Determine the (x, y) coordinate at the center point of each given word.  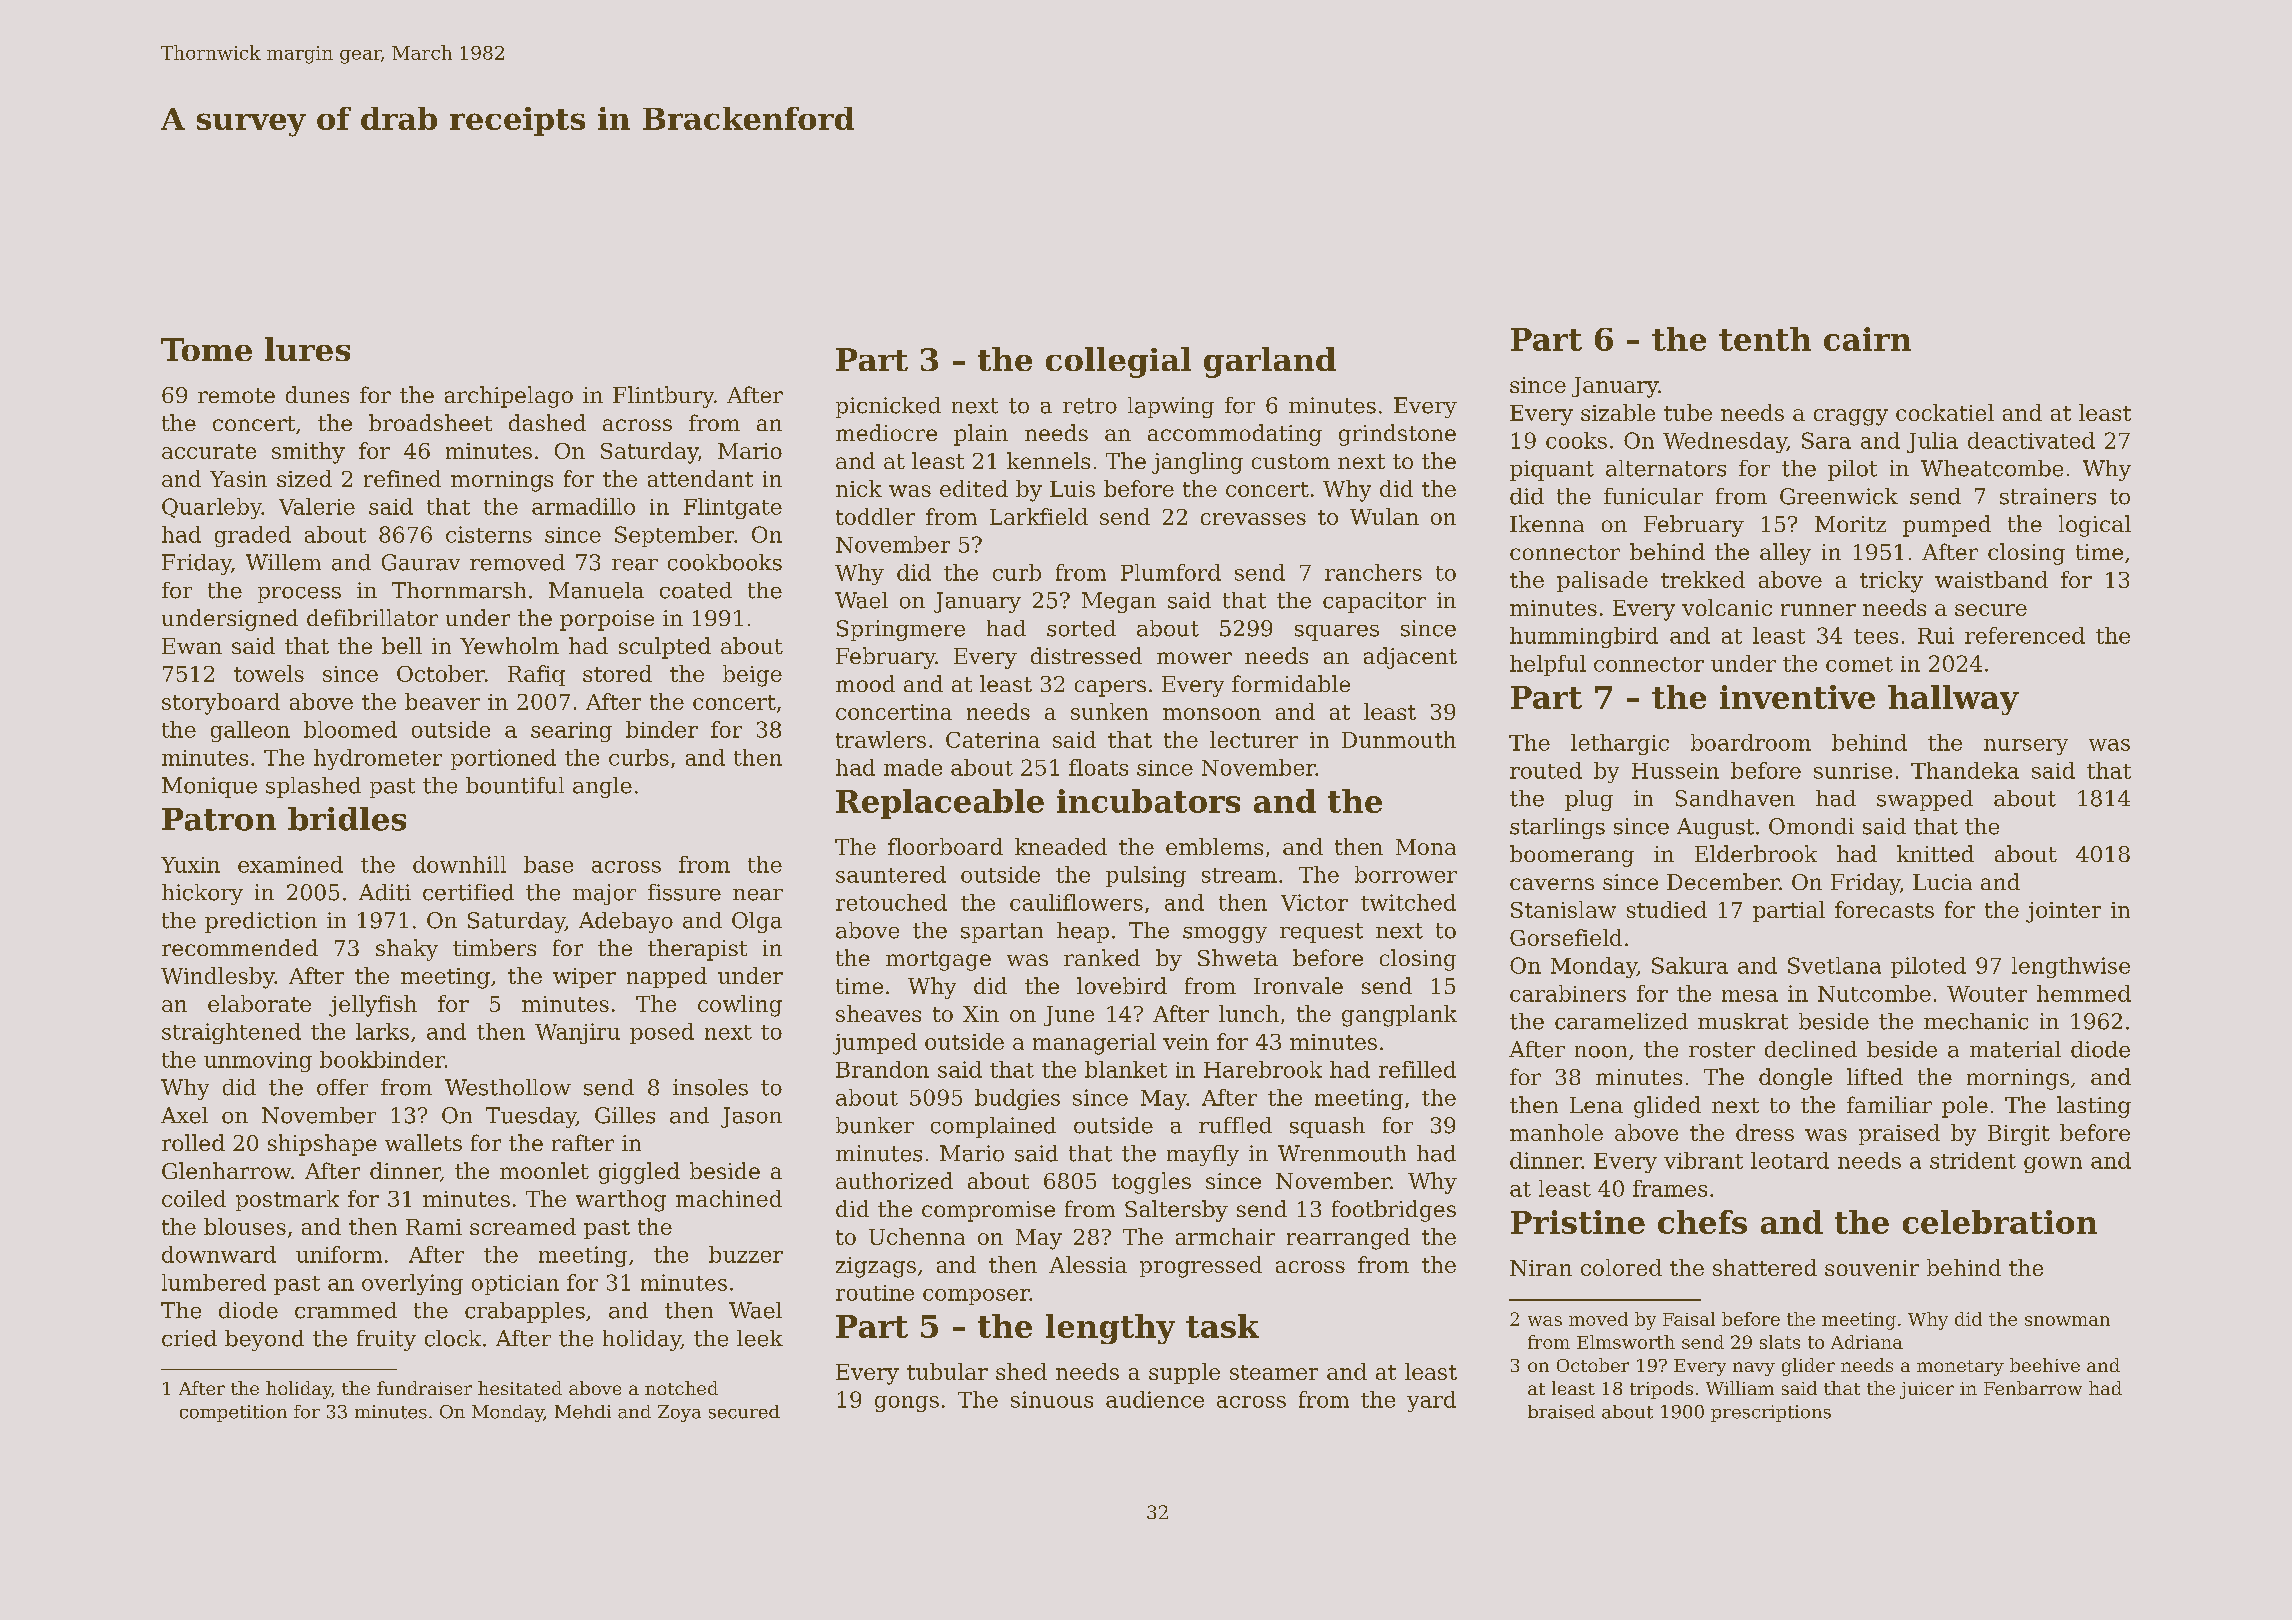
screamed (523, 1226)
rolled (193, 1142)
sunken (1109, 711)
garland (1270, 362)
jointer (2063, 912)
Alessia (1088, 1264)
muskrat (1743, 1021)
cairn (1867, 339)
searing (571, 732)
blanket (1126, 1069)
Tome (206, 349)
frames (1670, 1188)
